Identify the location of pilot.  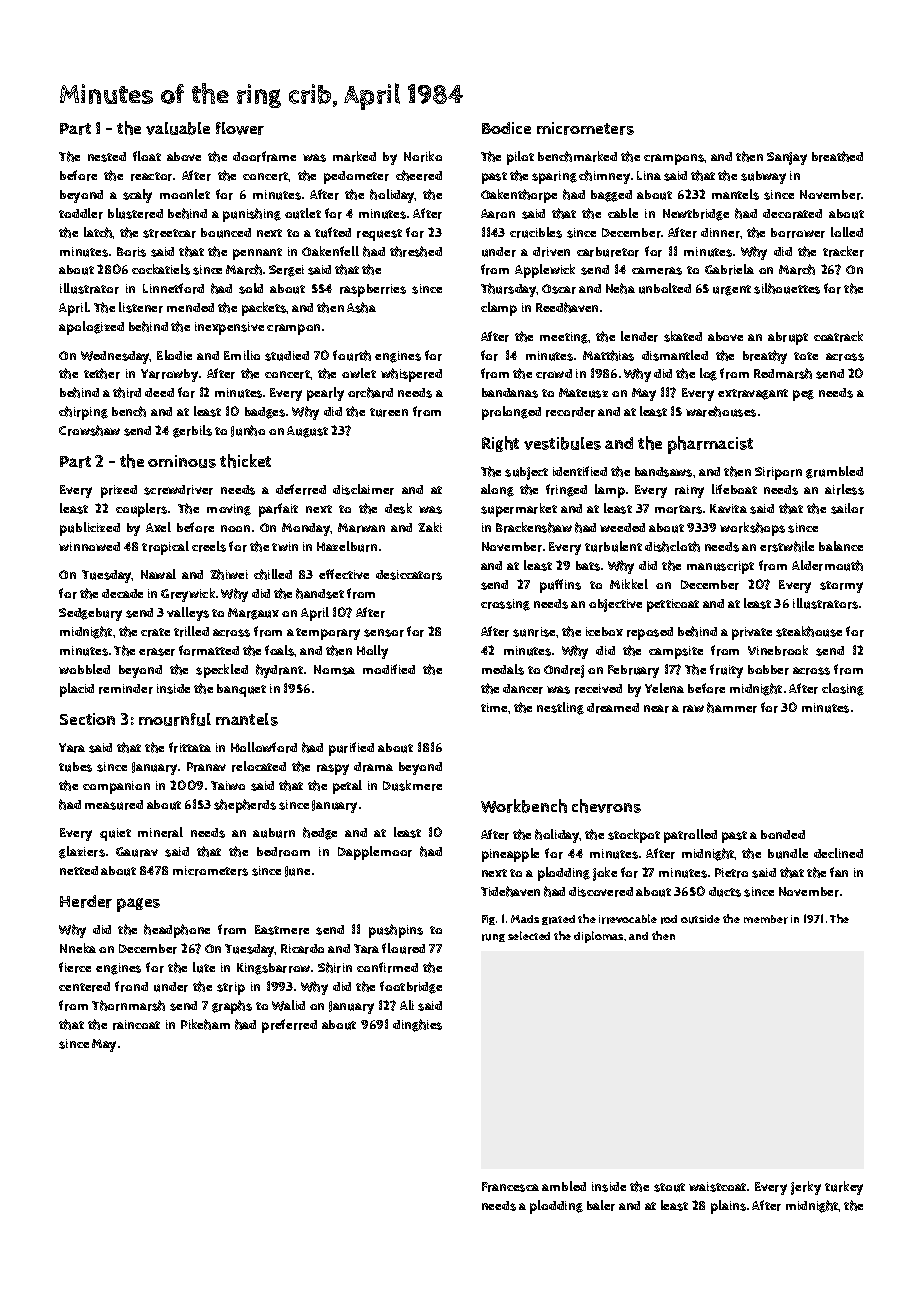
(520, 158).
